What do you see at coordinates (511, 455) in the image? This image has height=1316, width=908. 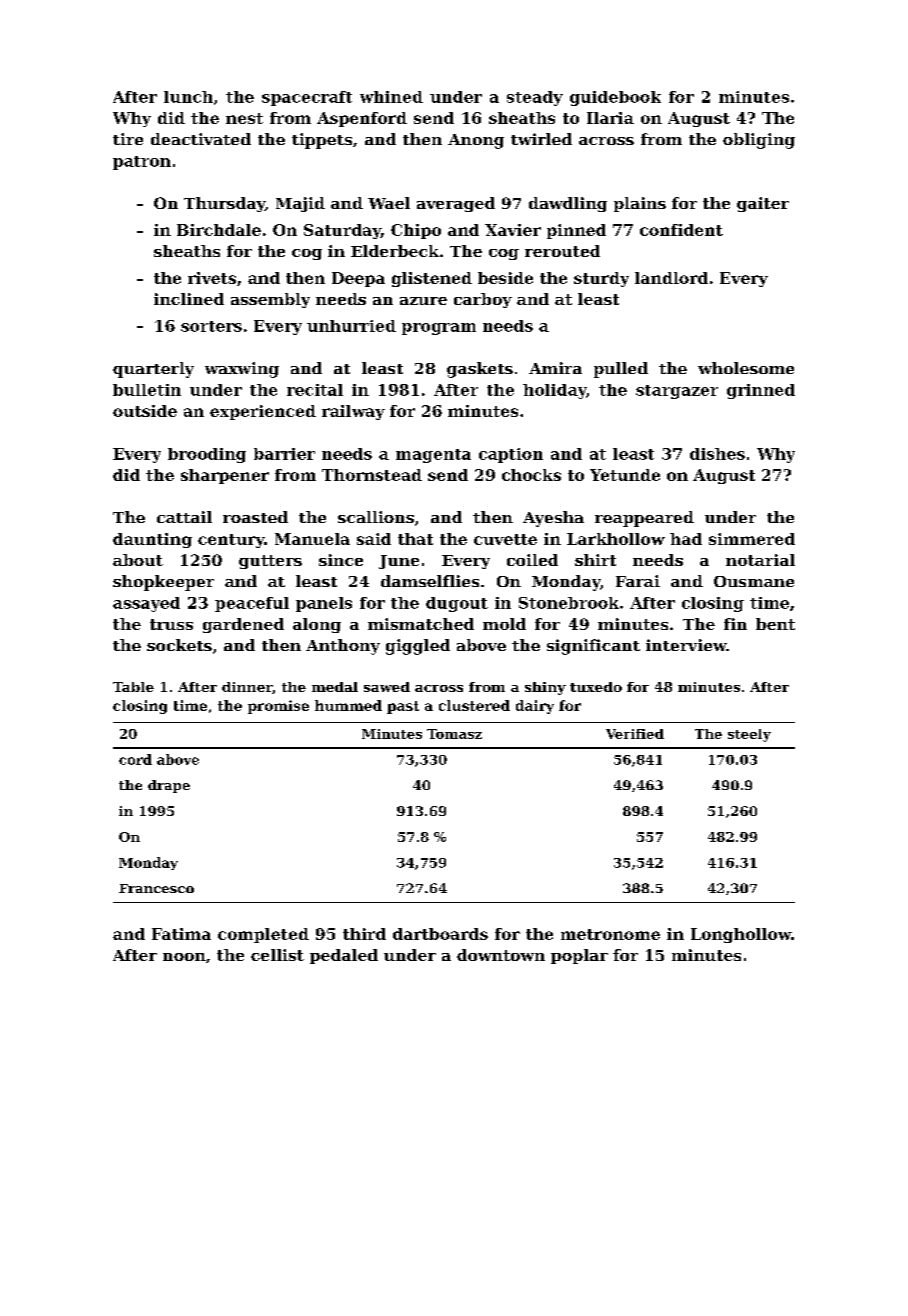 I see `caption` at bounding box center [511, 455].
